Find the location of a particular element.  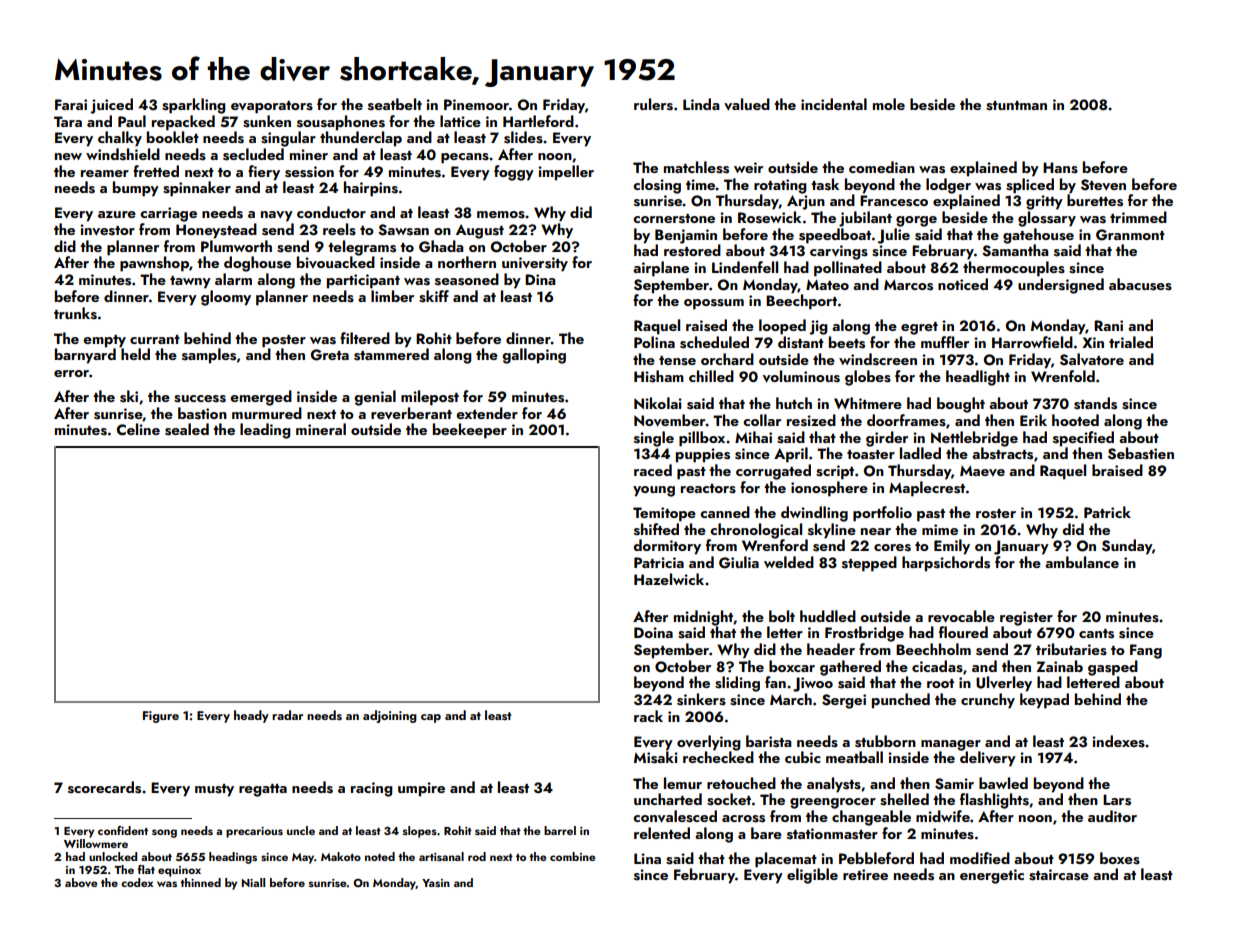

stuntman is located at coordinates (1016, 106).
